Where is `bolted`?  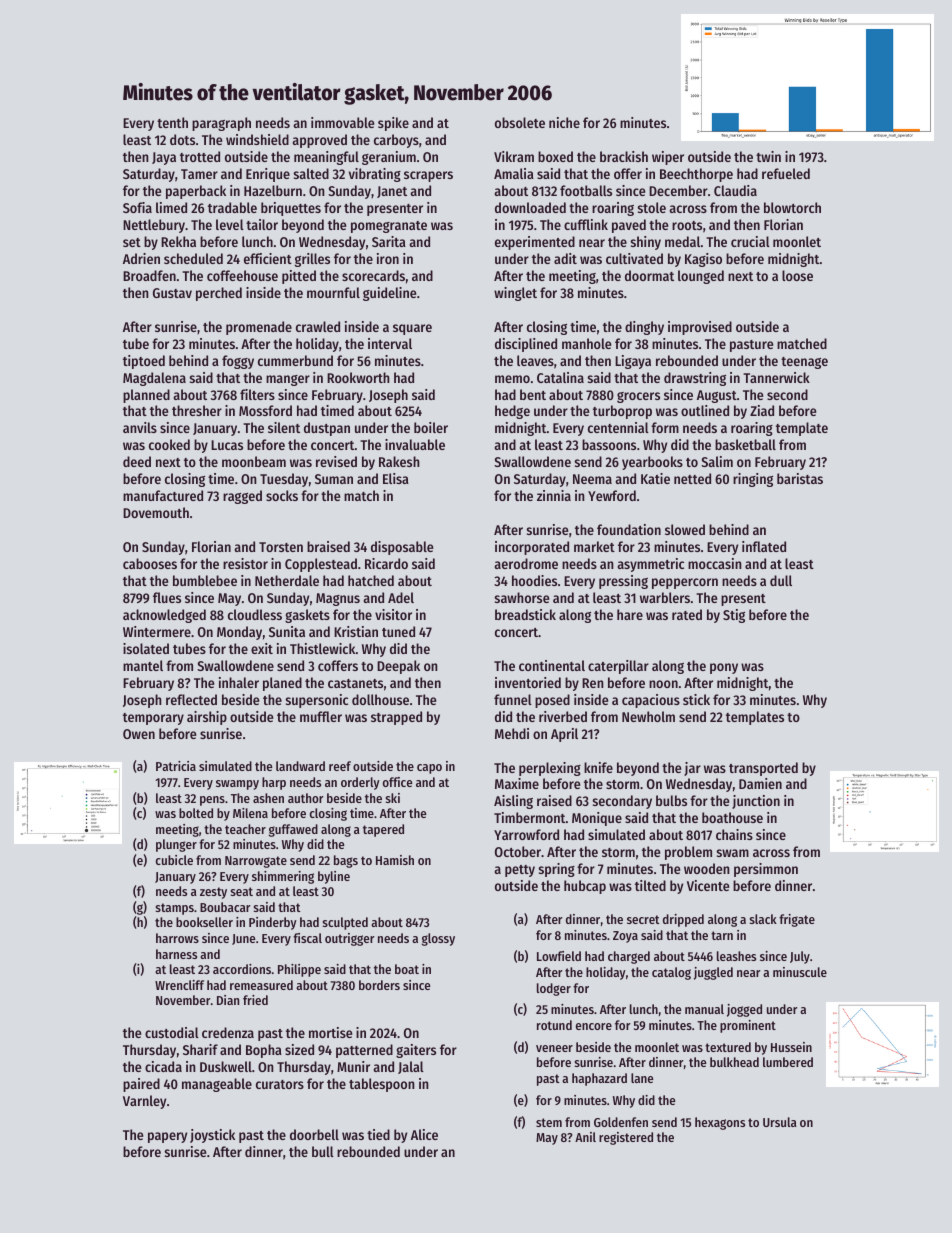
bolted is located at coordinates (196, 813).
